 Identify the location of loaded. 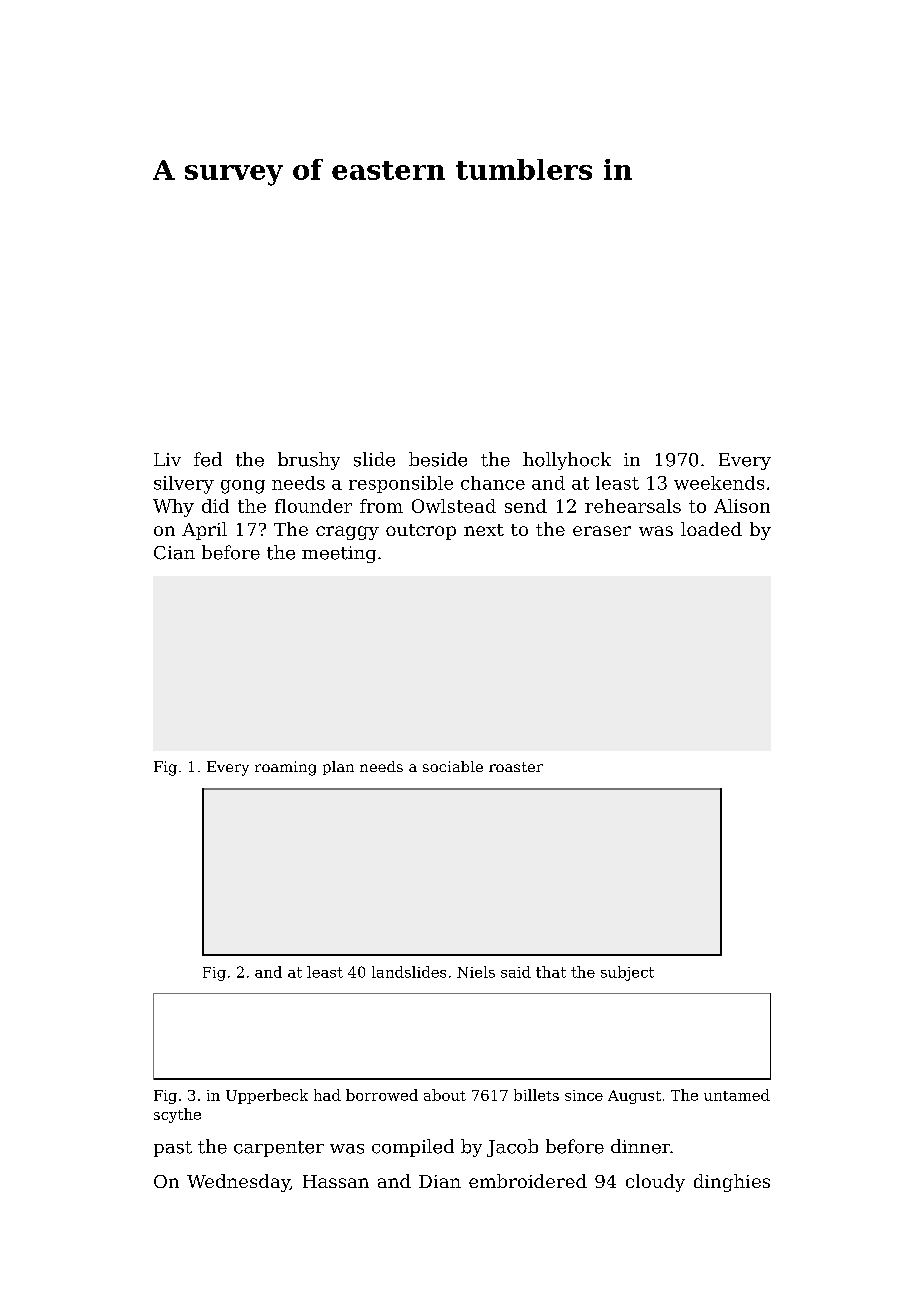
(711, 529).
